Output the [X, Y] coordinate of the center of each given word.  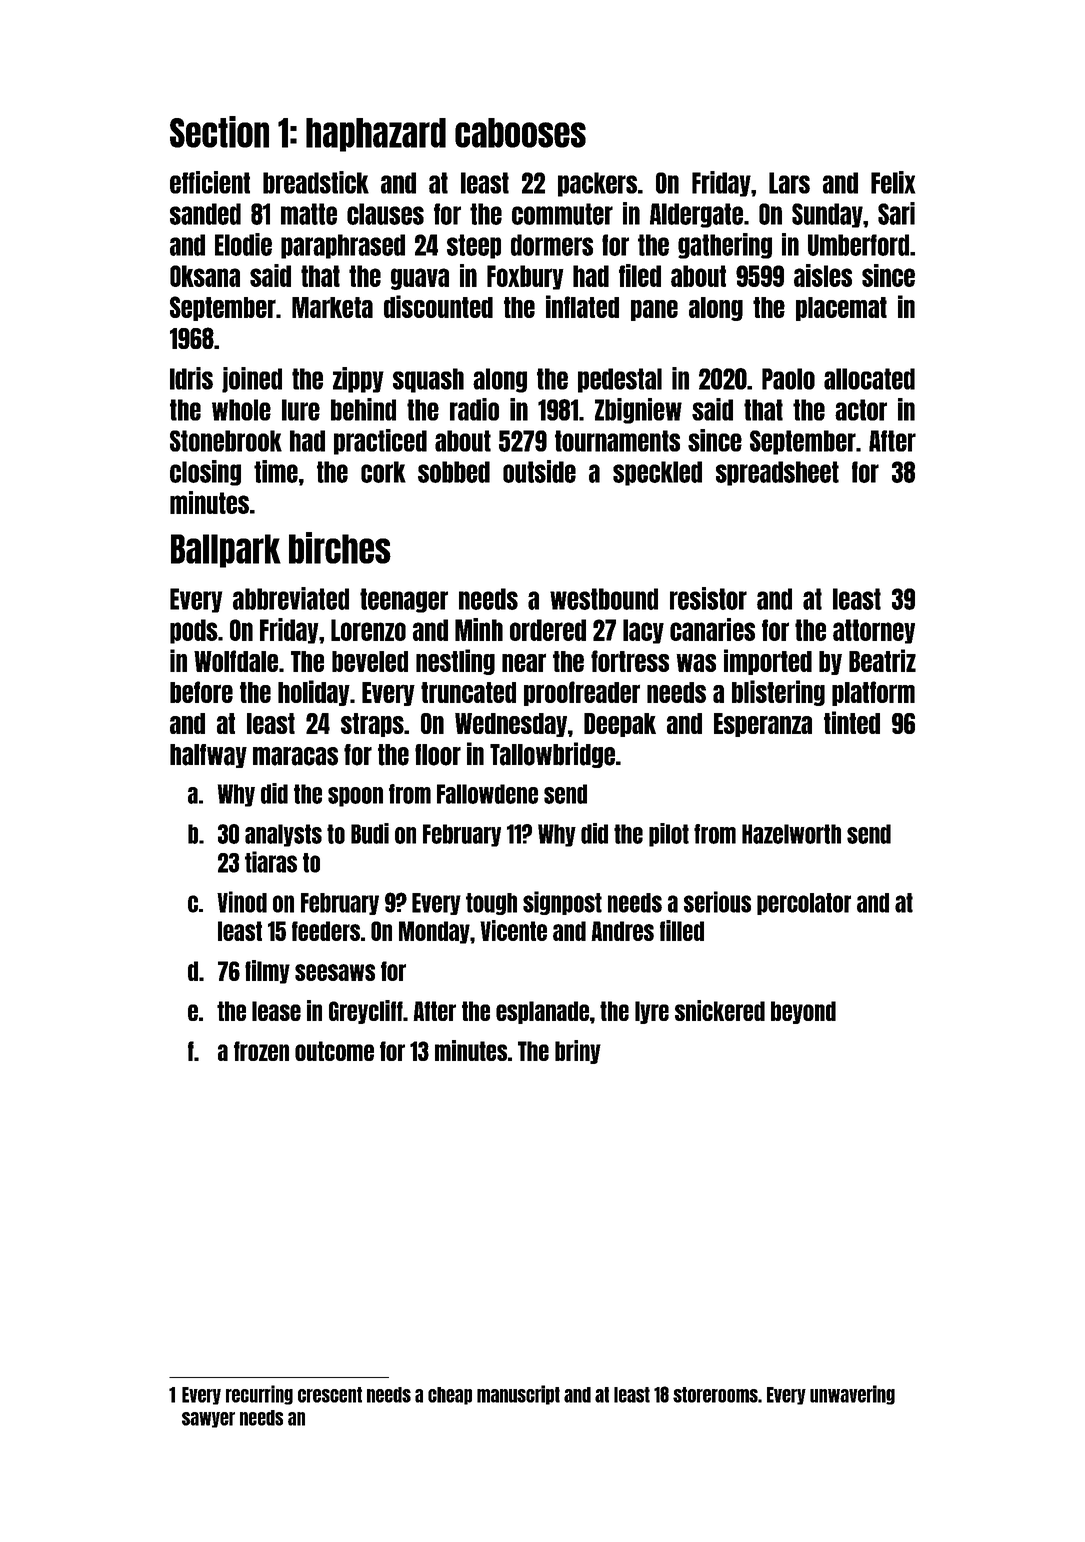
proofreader [582, 693]
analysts [283, 835]
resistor [708, 598]
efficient [210, 182]
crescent [330, 1395]
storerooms [715, 1395]
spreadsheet [777, 473]
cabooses [520, 133]
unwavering [852, 1395]
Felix [893, 182]
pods [194, 631]
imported [768, 662]
